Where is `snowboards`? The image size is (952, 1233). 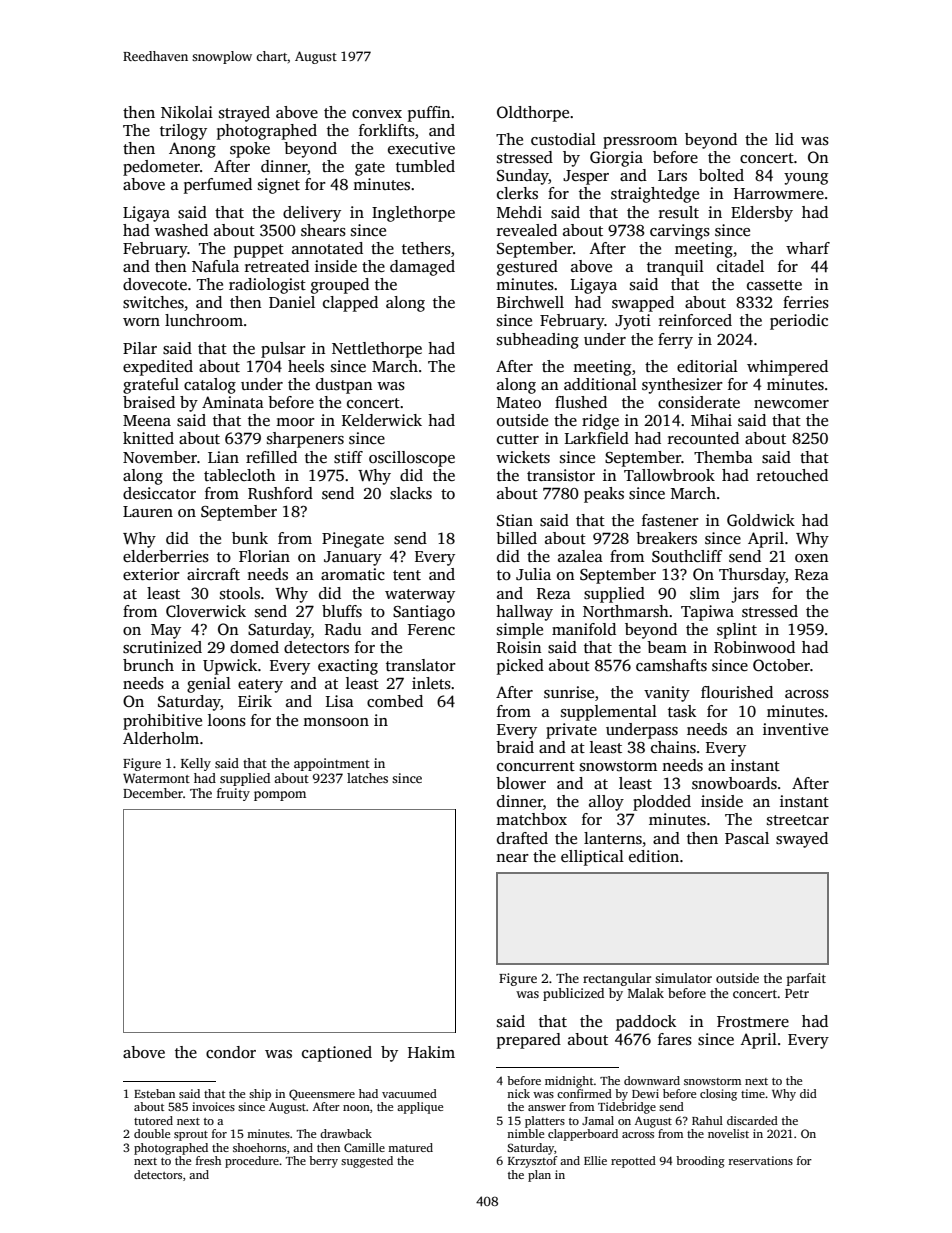
snowboards is located at coordinates (734, 783).
